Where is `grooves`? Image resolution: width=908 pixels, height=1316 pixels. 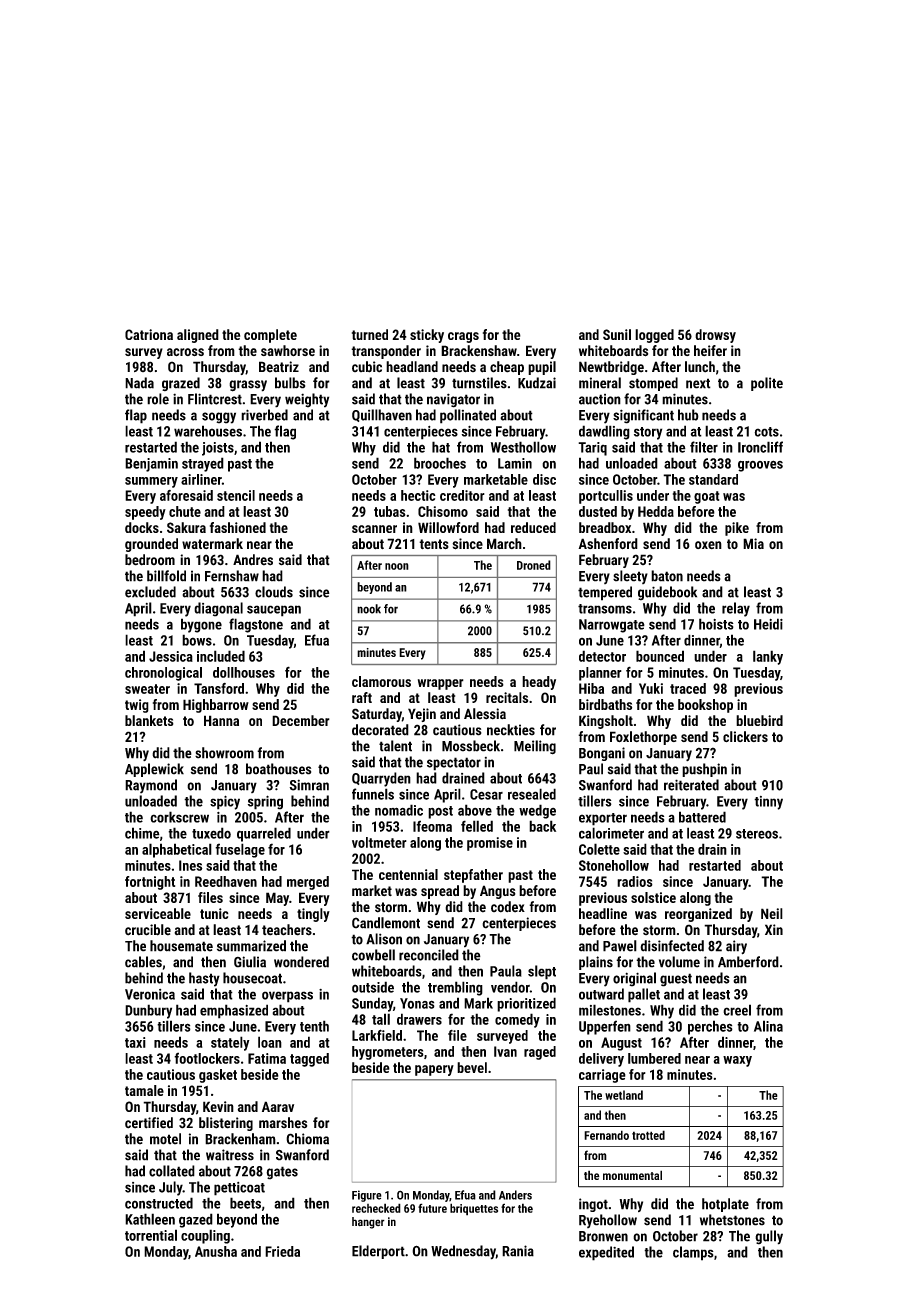 grooves is located at coordinates (760, 466).
